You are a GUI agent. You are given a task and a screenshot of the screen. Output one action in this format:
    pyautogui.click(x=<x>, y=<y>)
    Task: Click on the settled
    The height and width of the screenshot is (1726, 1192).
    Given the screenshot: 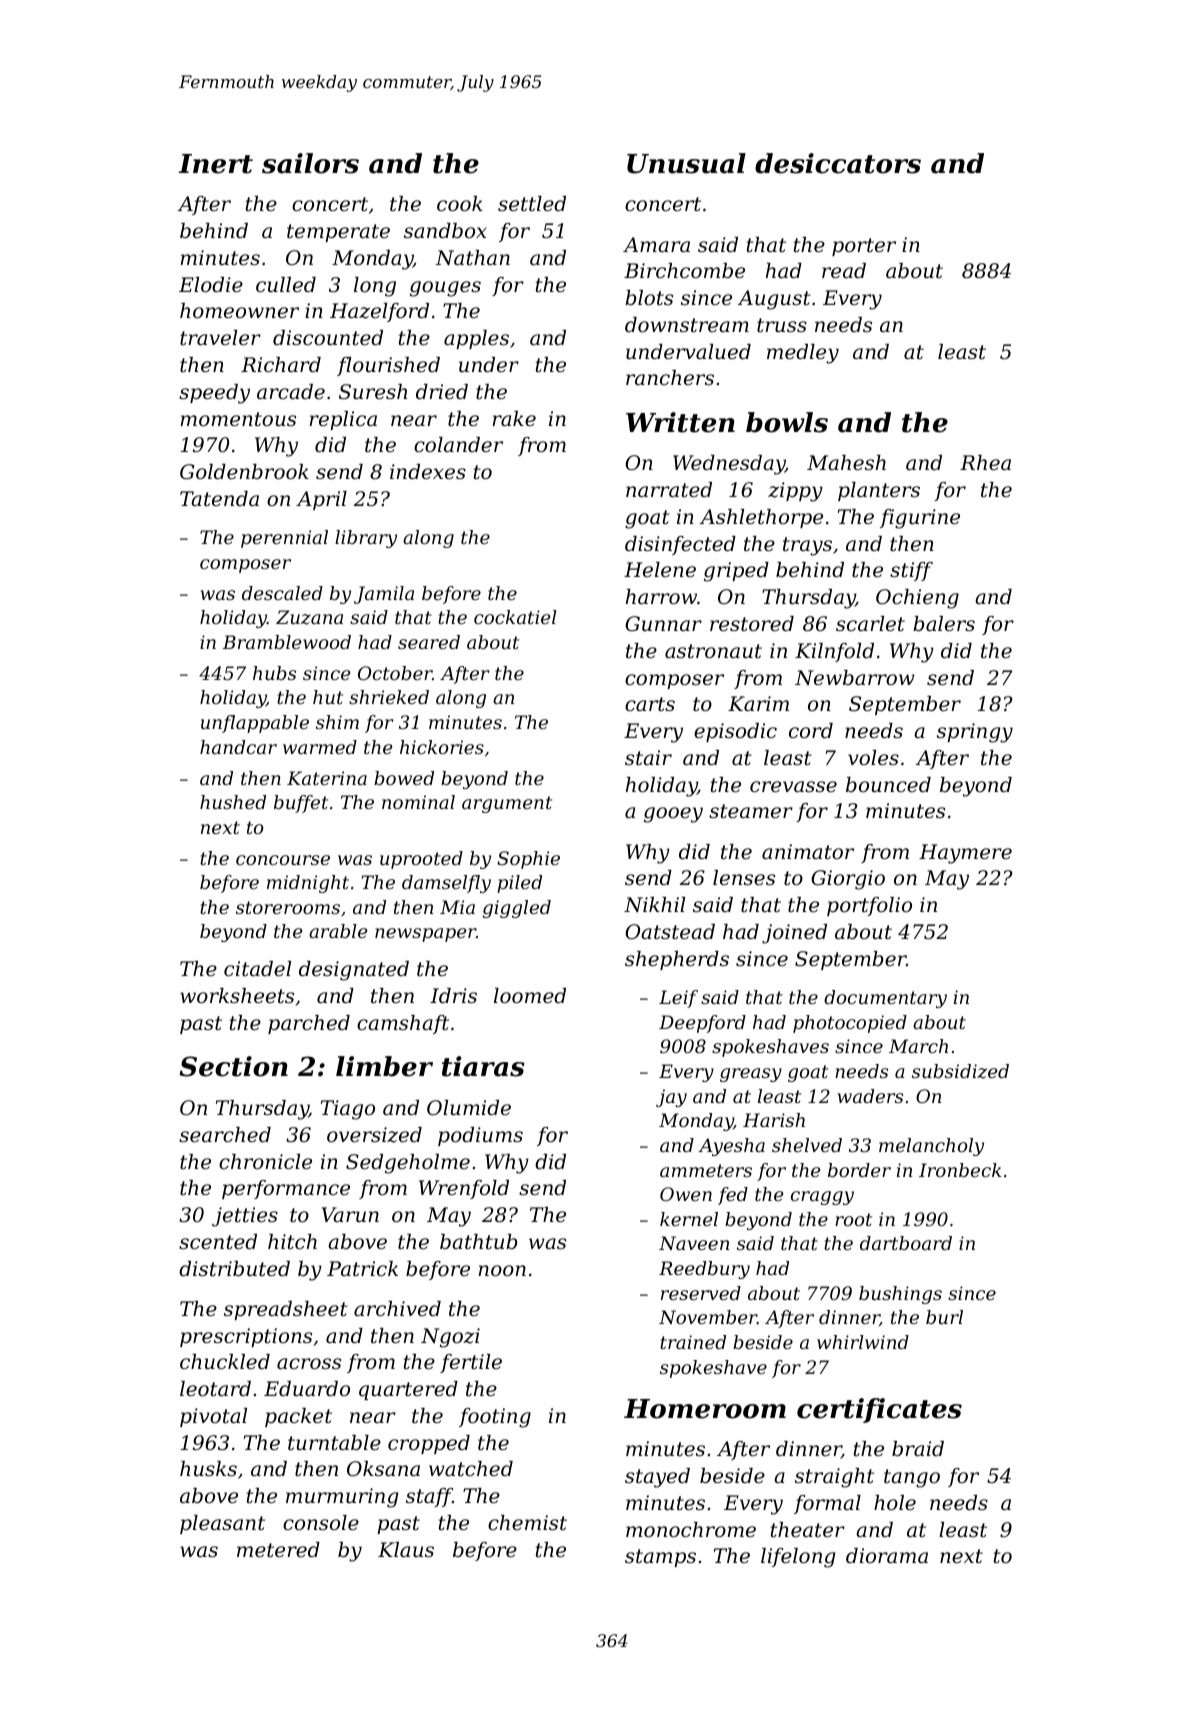 What is the action you would take?
    pyautogui.click(x=532, y=204)
